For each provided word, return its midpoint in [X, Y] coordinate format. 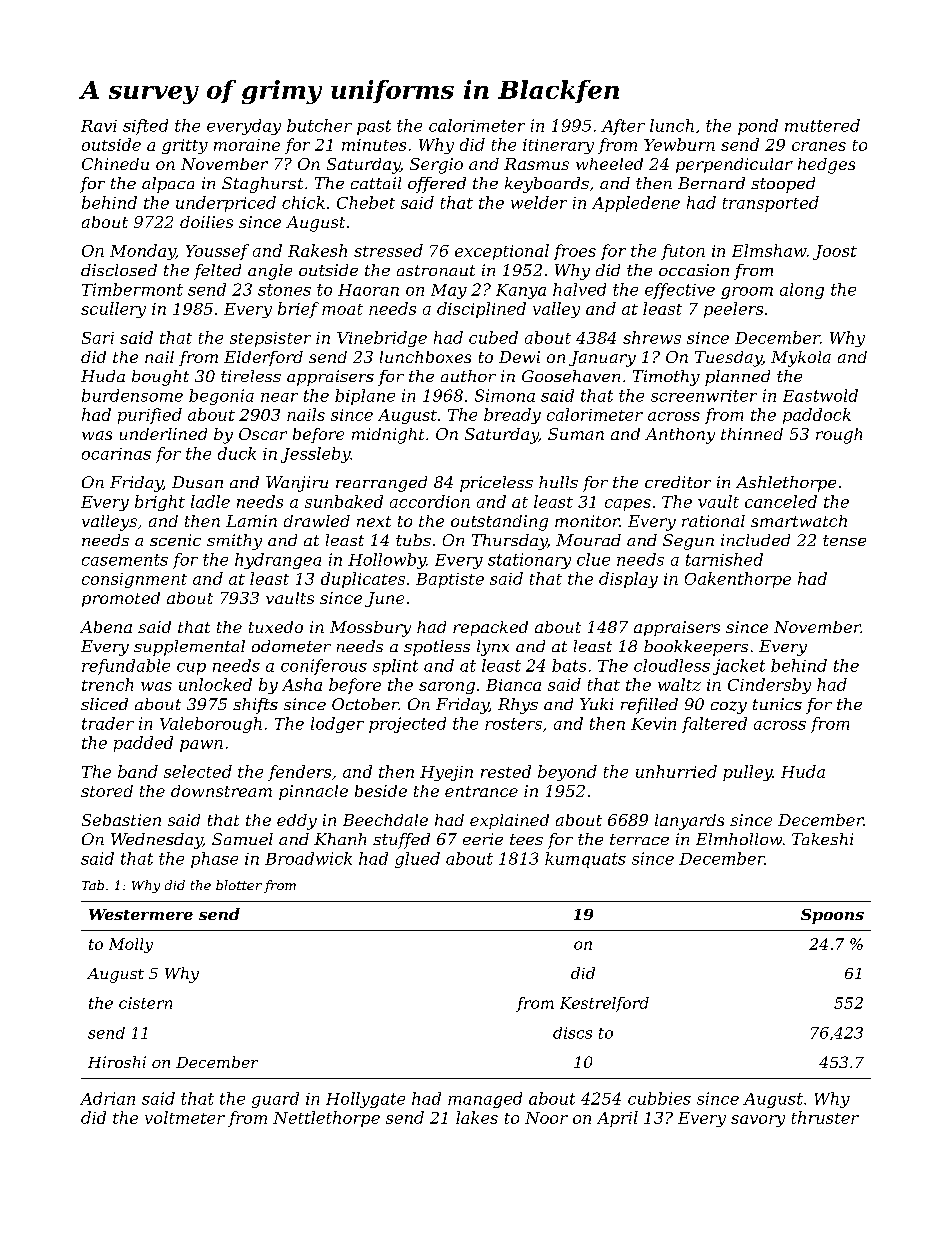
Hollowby [387, 561]
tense [844, 540]
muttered [822, 125]
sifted [145, 127]
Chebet [366, 202]
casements [125, 560]
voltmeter [185, 1117]
